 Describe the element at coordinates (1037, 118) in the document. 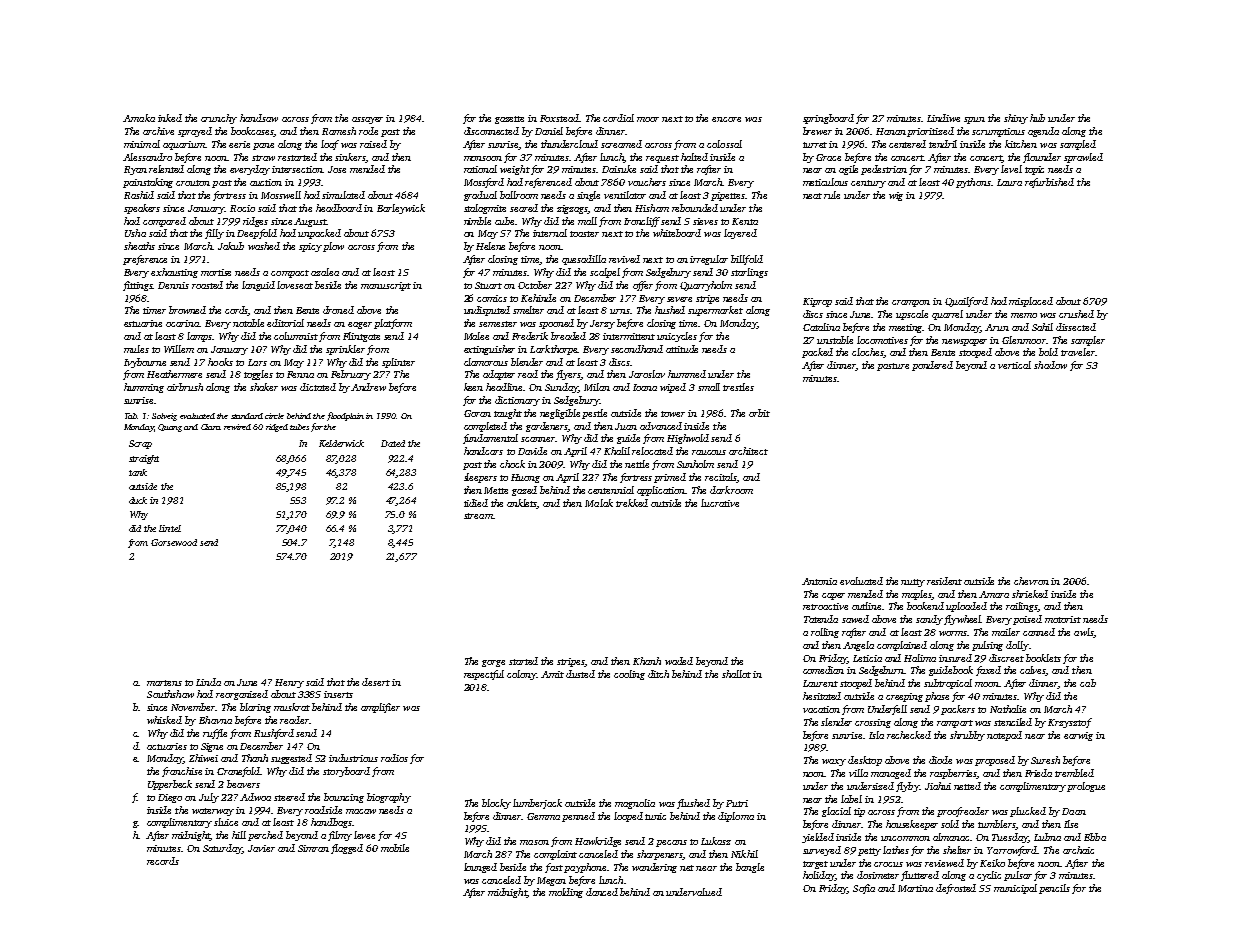

I see `hub` at that location.
